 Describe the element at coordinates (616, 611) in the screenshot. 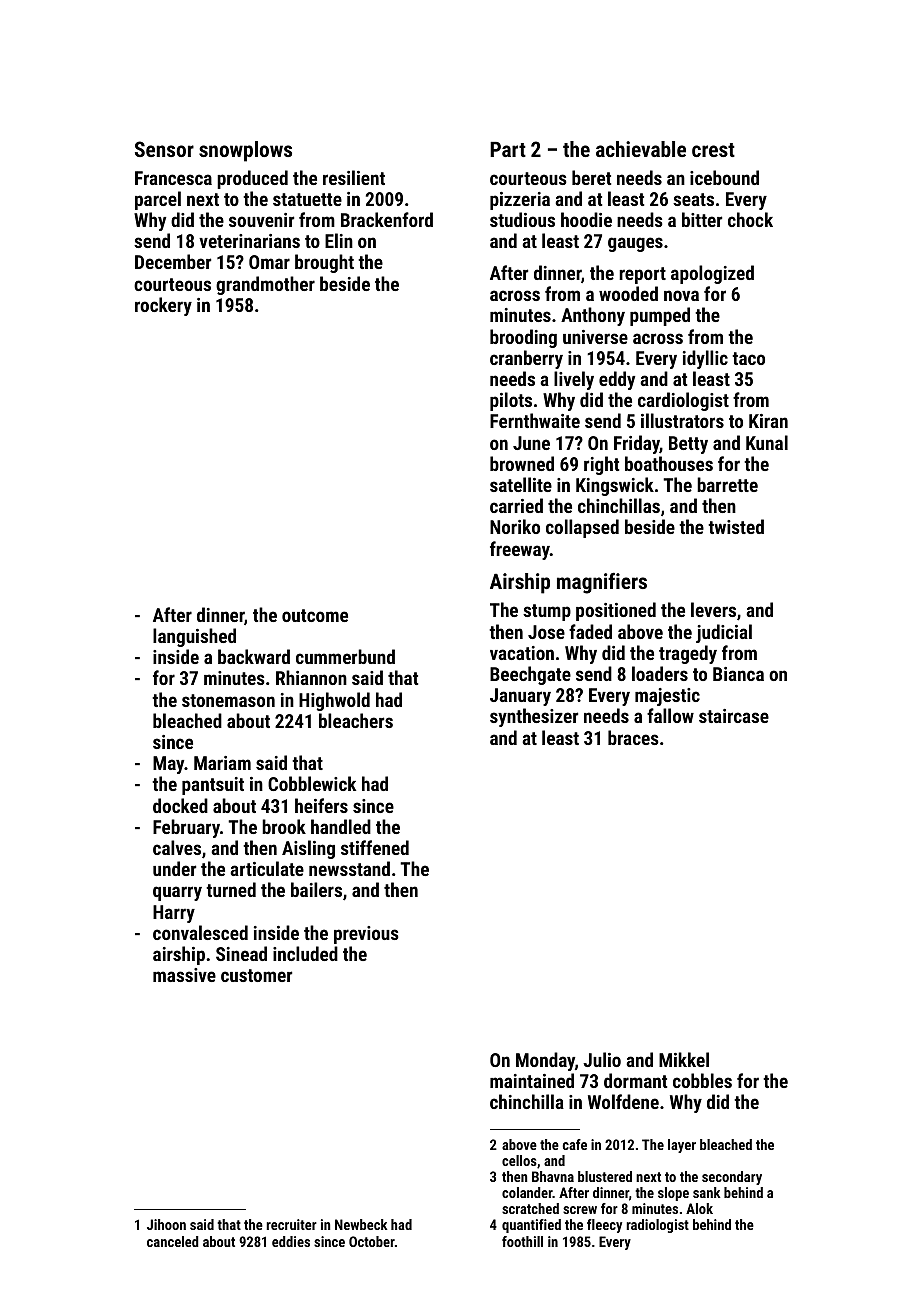

I see `positioned` at that location.
